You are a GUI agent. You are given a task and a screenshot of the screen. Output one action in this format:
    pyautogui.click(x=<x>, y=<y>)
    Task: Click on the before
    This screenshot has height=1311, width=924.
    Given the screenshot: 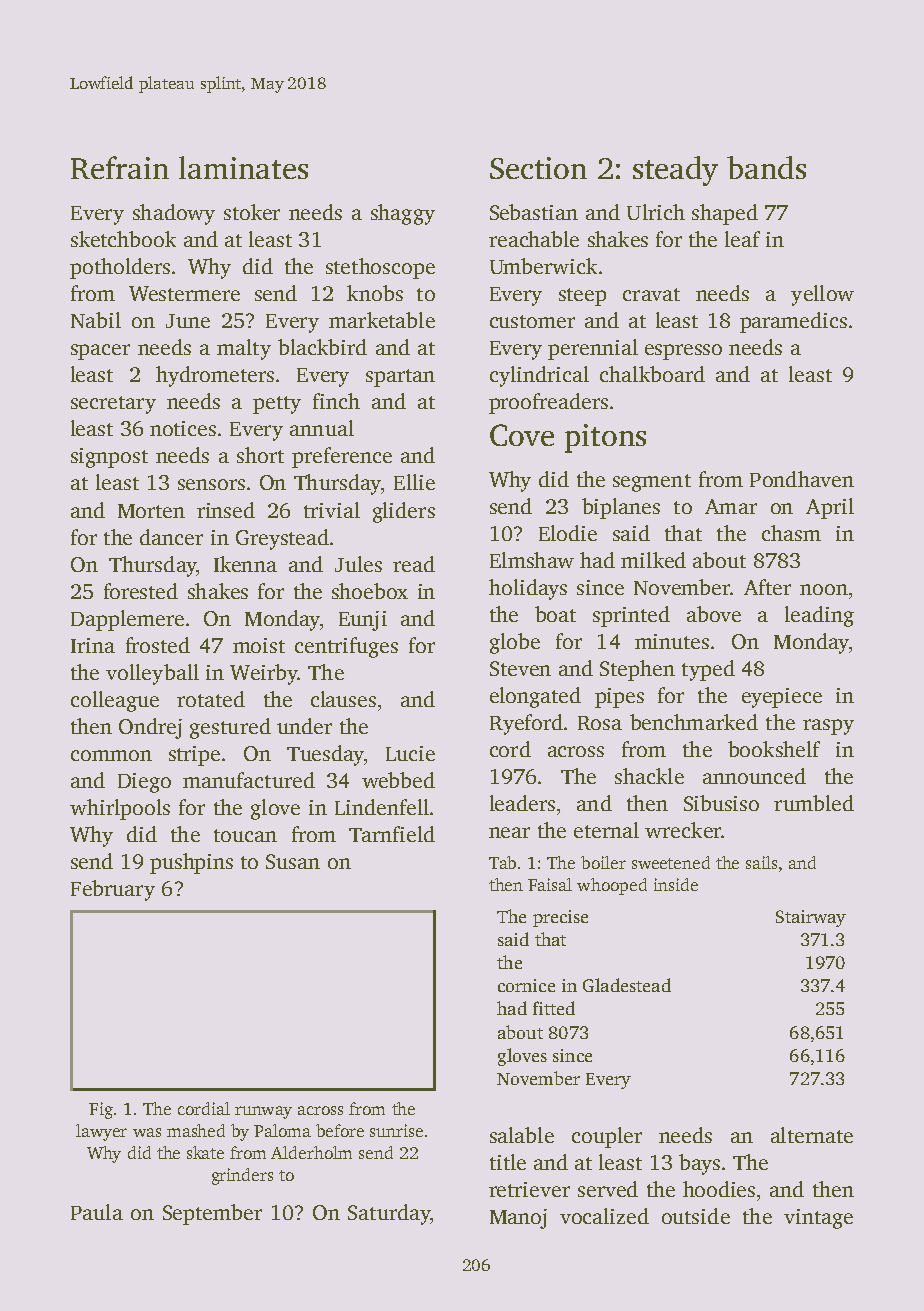 What is the action you would take?
    pyautogui.click(x=340, y=1130)
